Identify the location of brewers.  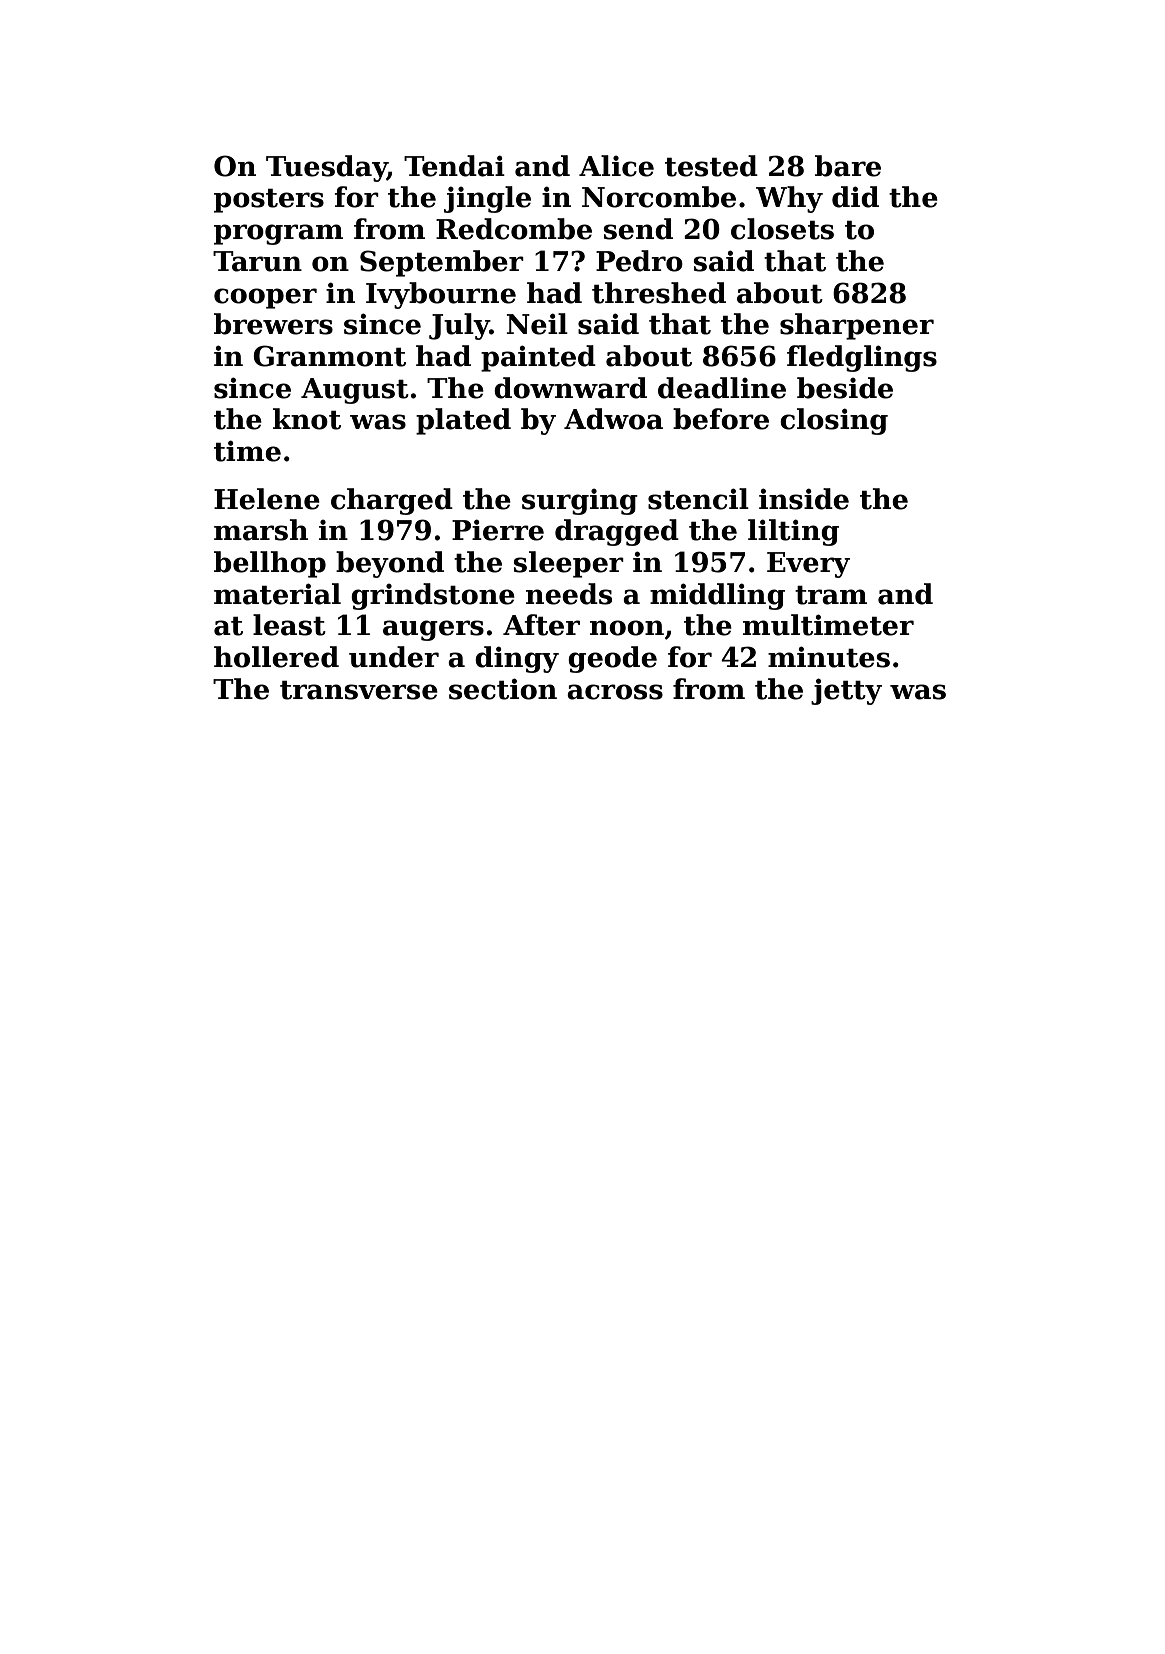
(273, 324).
